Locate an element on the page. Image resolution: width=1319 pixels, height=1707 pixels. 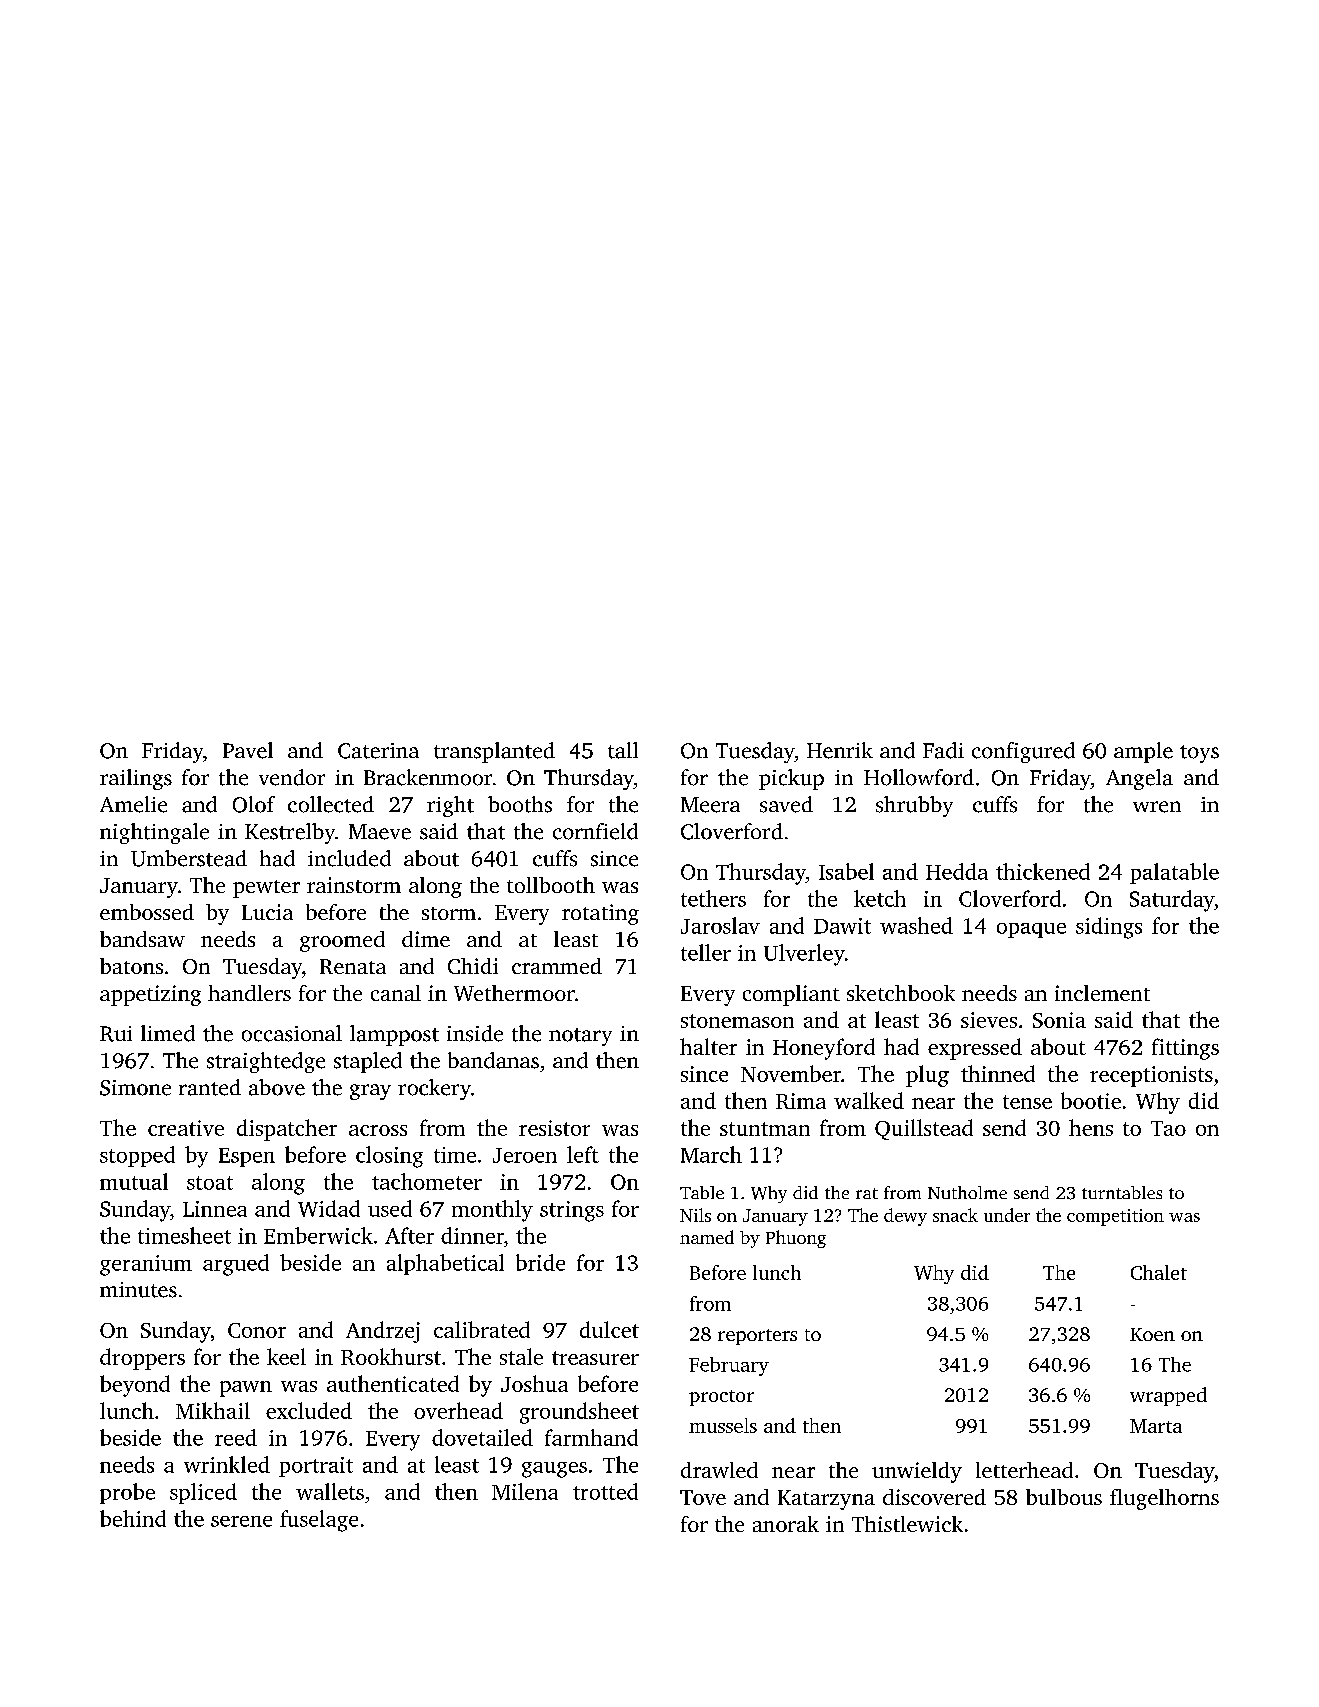
tollbooth is located at coordinates (551, 885).
